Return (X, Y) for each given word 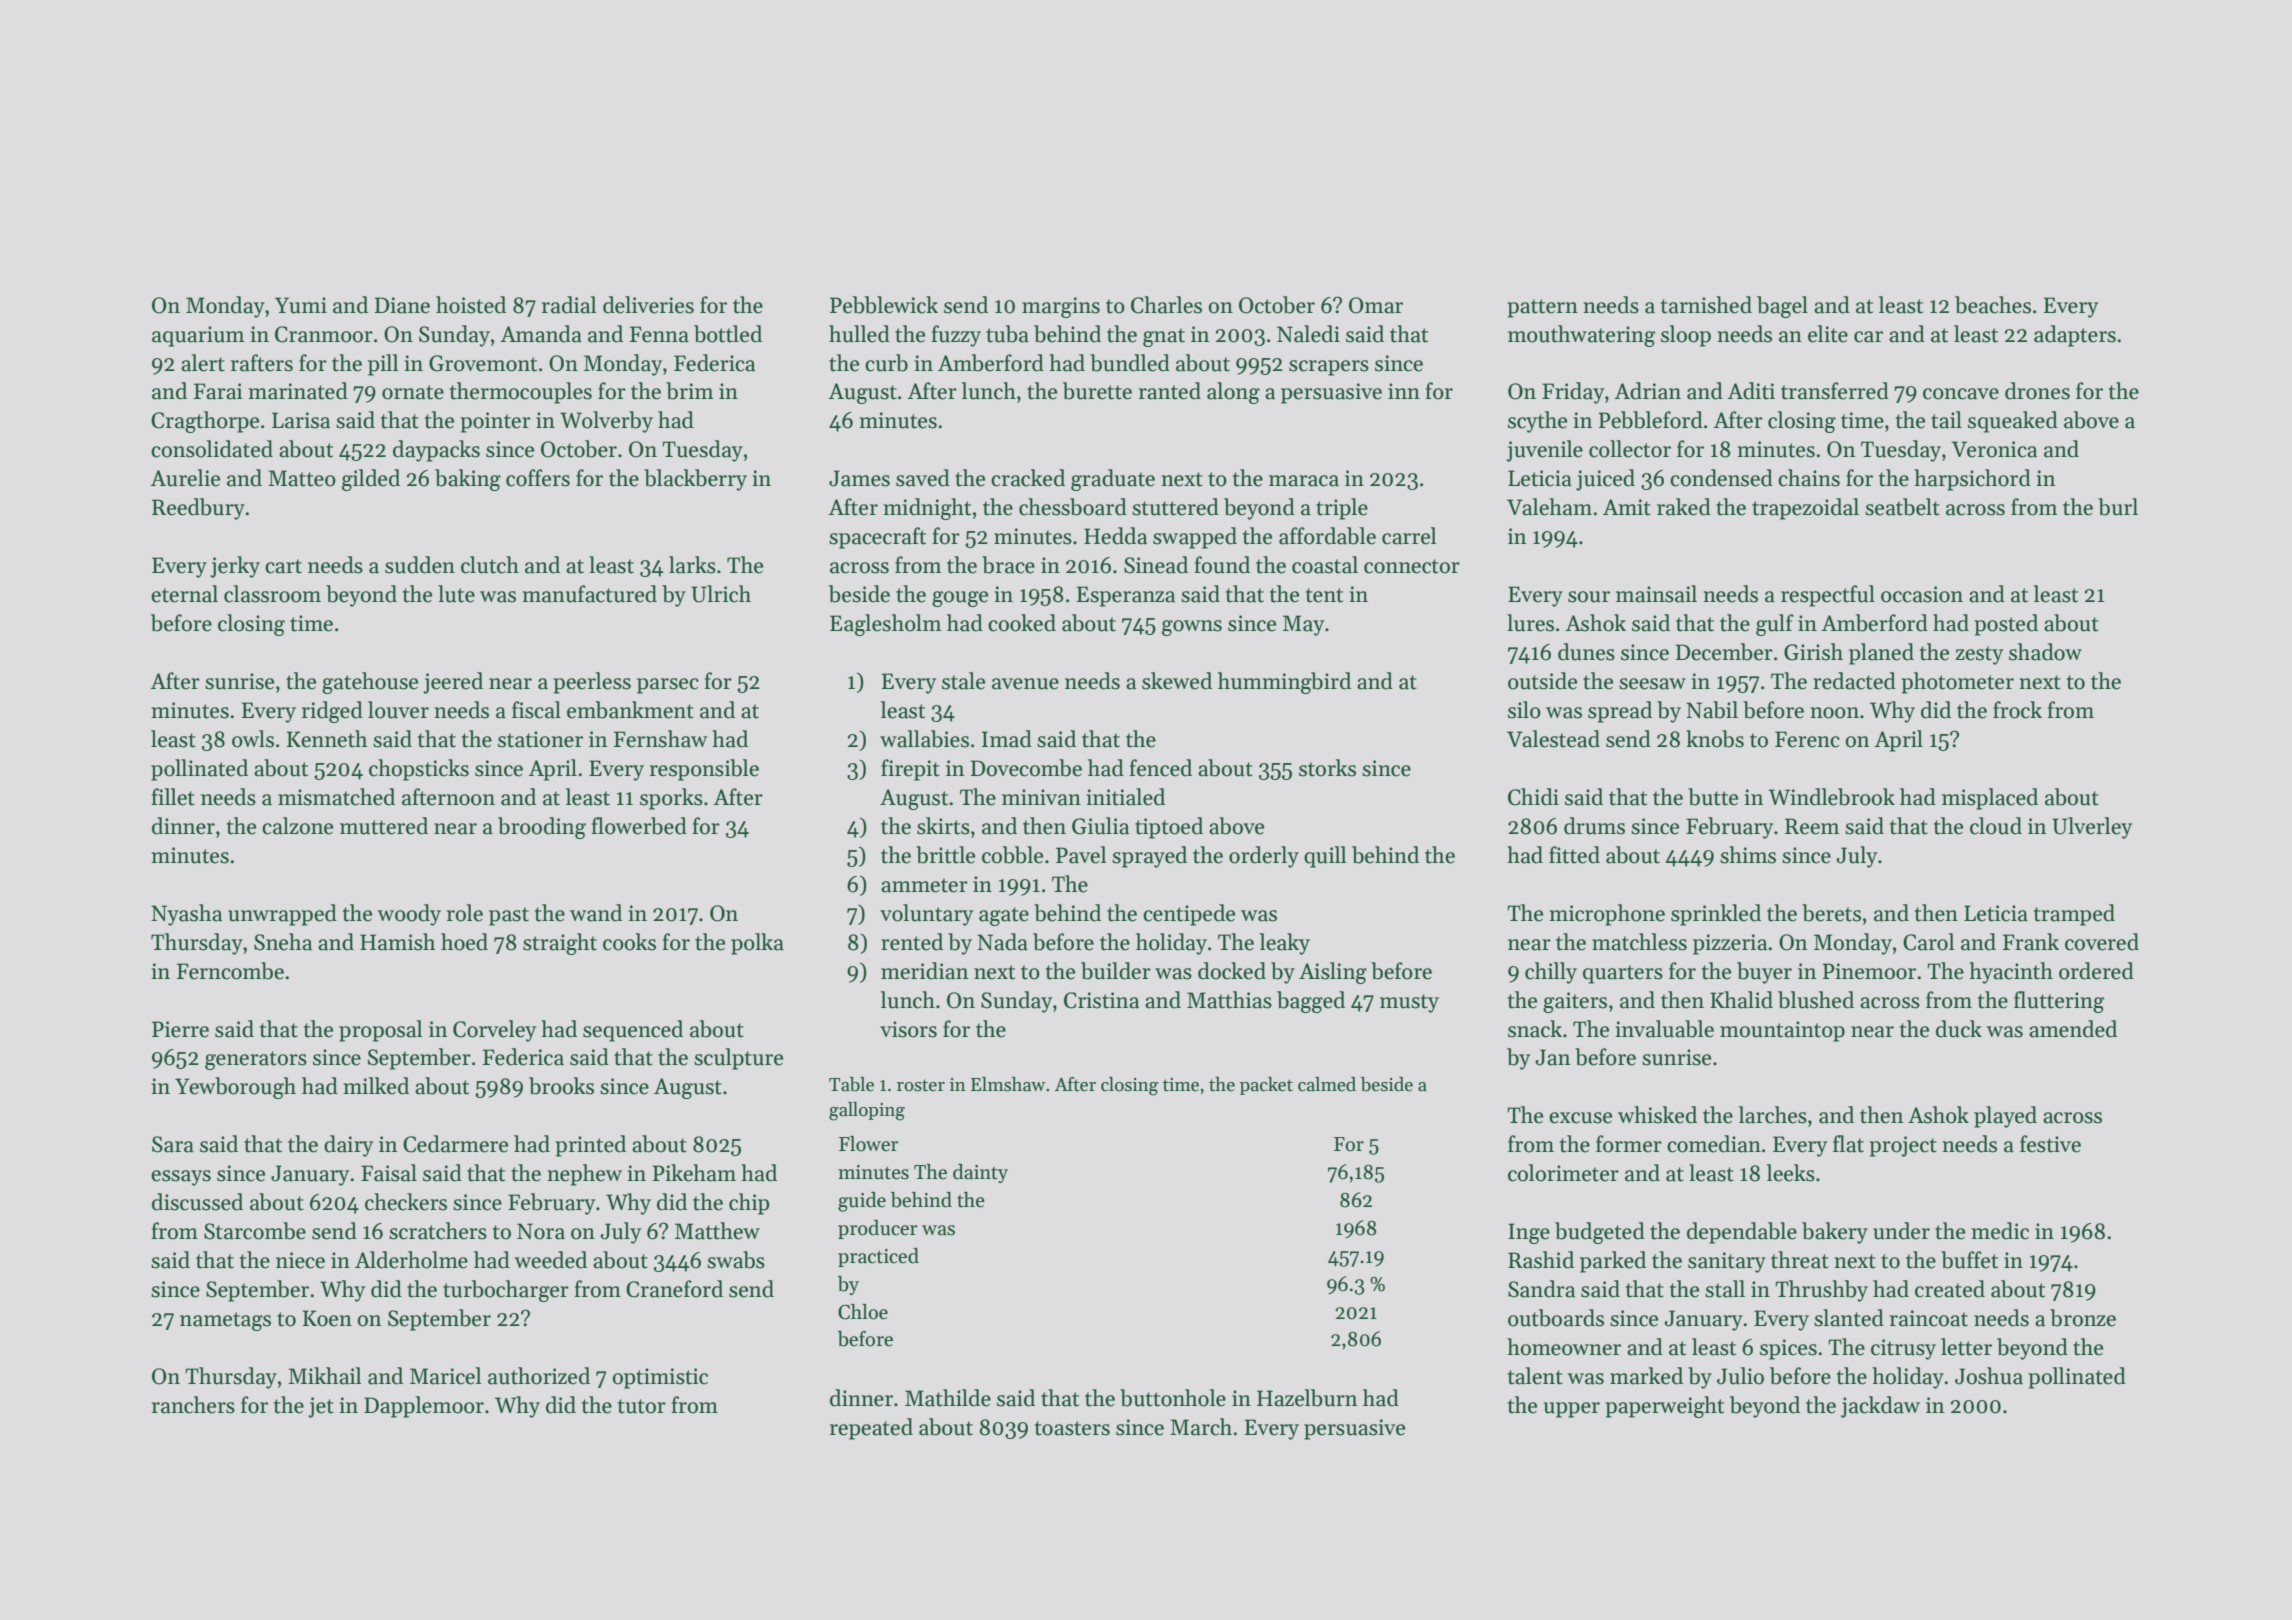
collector (1630, 449)
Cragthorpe (205, 422)
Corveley (494, 1031)
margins (1061, 307)
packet (1266, 1086)
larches (1773, 1115)
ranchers (193, 1405)
